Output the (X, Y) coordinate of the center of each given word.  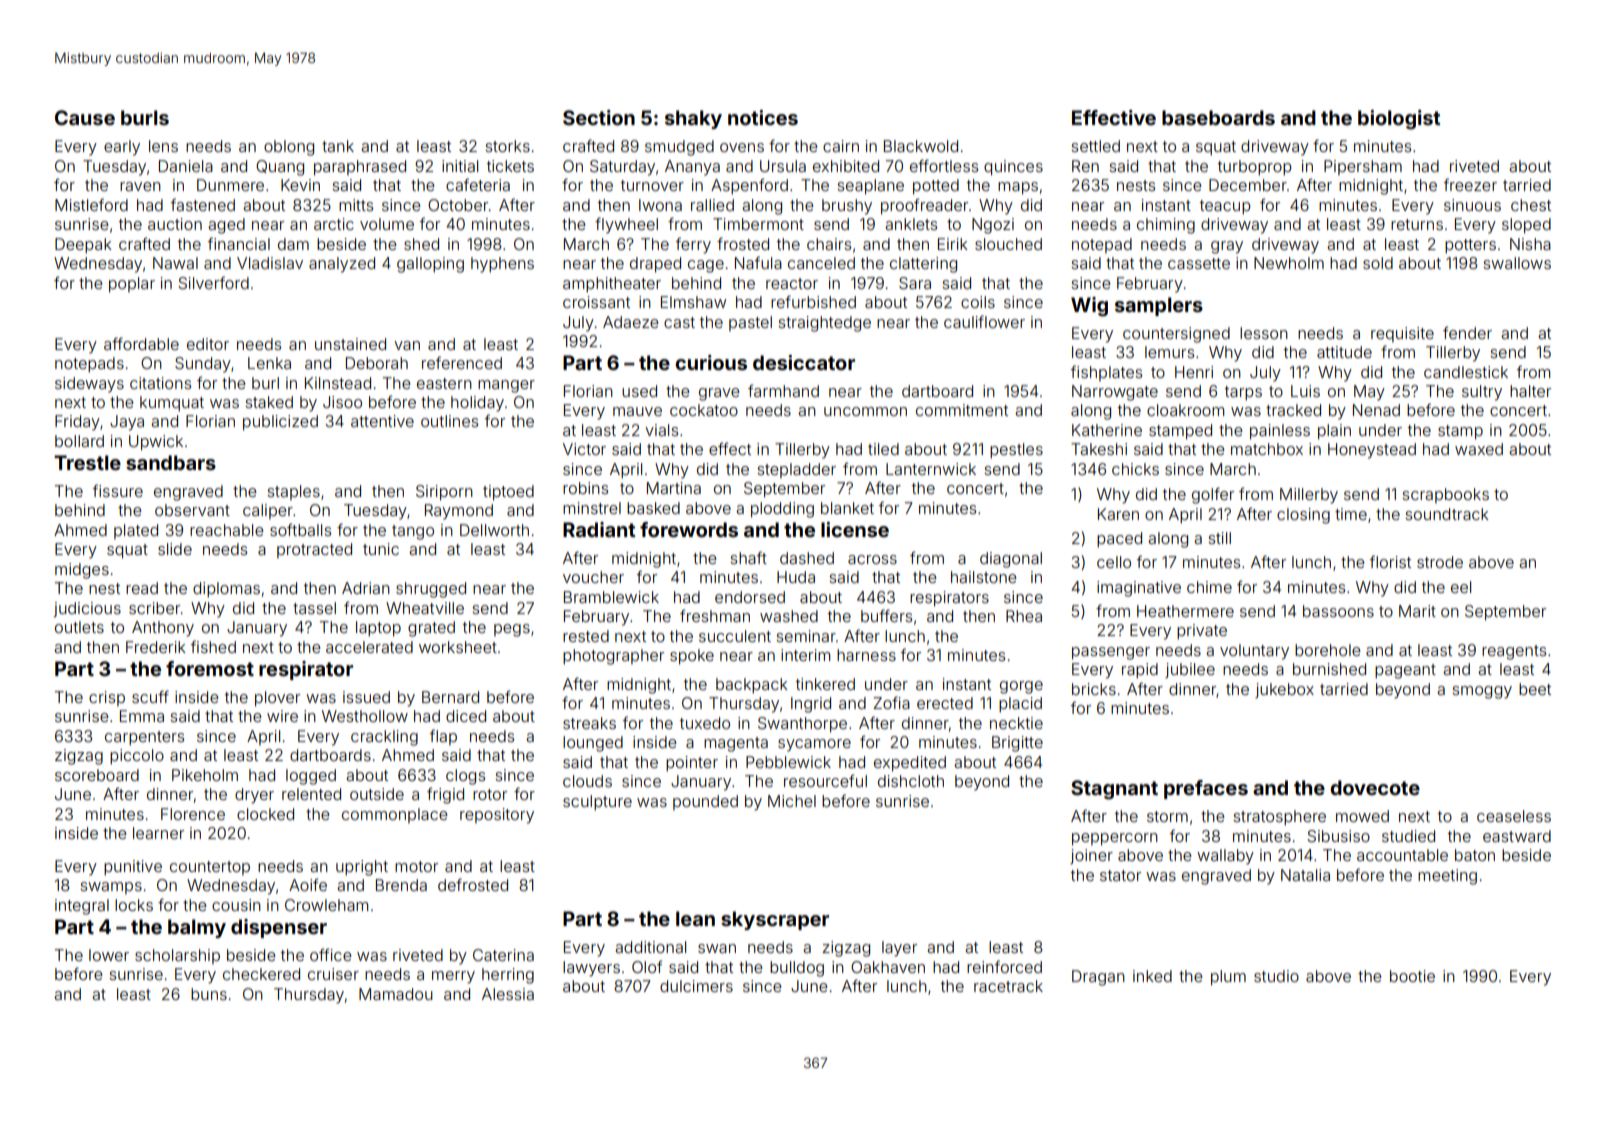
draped (655, 265)
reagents (1514, 652)
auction (175, 224)
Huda (796, 577)
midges (82, 571)
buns (209, 994)
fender (1467, 332)
